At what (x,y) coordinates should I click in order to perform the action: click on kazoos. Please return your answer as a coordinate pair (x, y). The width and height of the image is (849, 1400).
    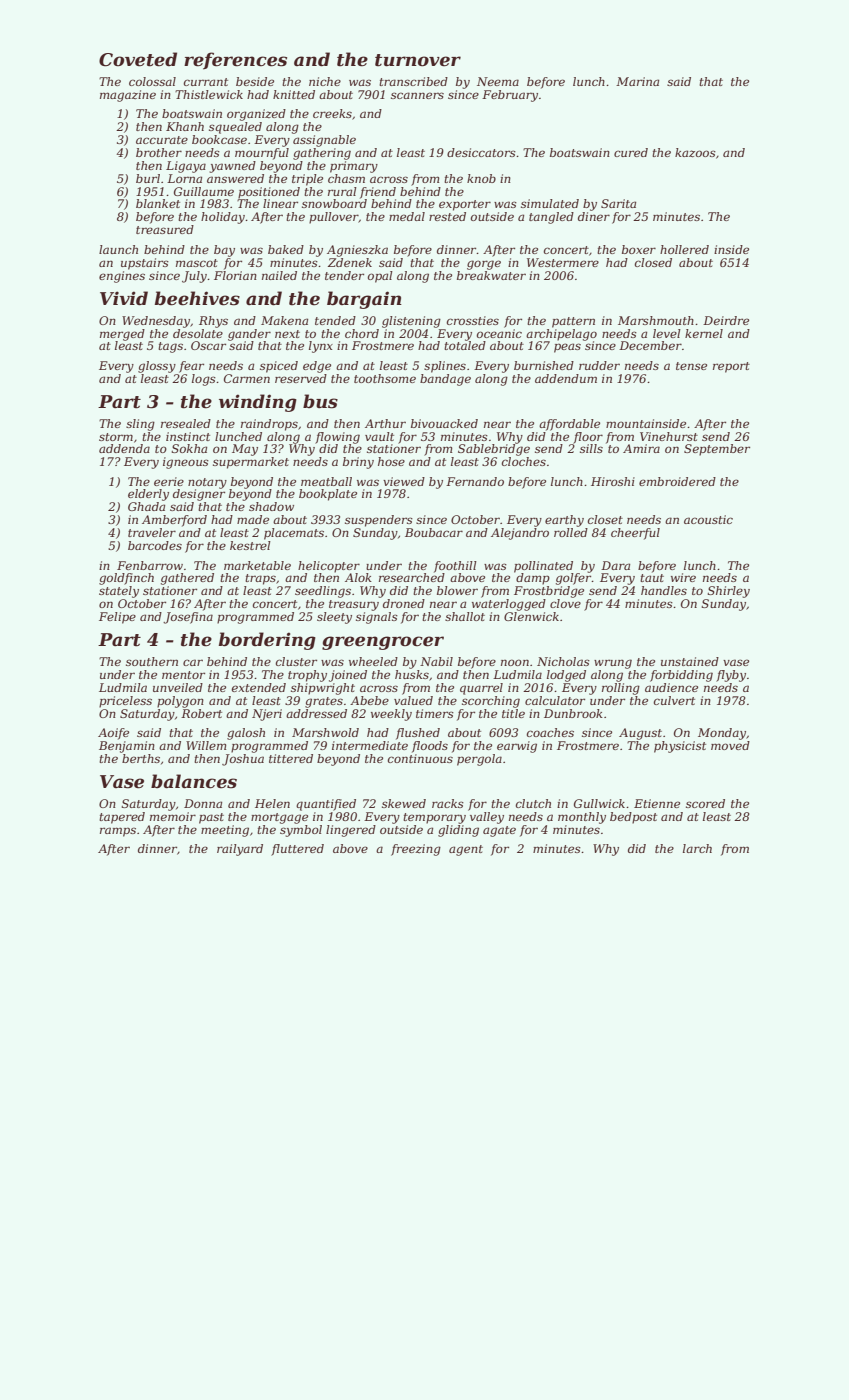
    Looking at the image, I should click on (695, 152).
